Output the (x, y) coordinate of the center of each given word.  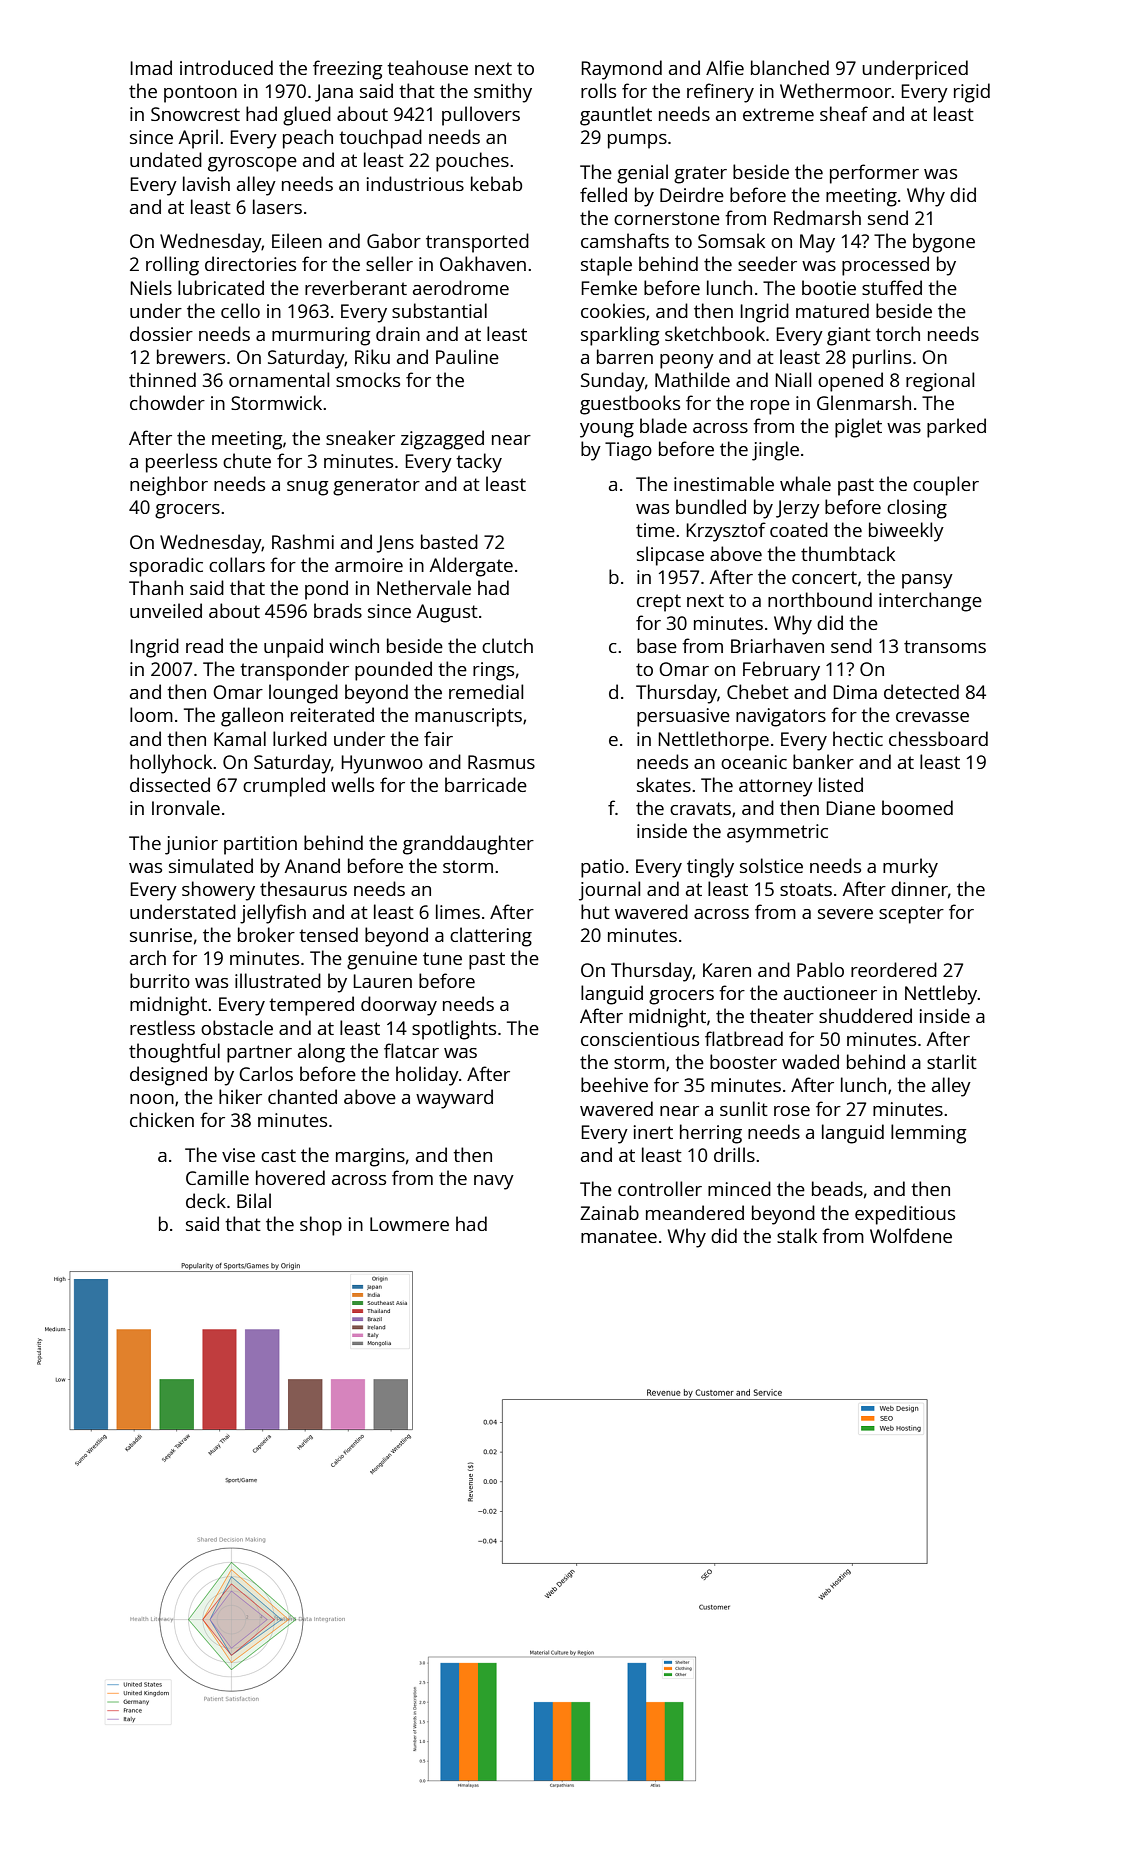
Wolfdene (911, 1235)
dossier (161, 333)
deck (206, 1200)
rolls (598, 90)
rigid (972, 93)
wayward (454, 1099)
